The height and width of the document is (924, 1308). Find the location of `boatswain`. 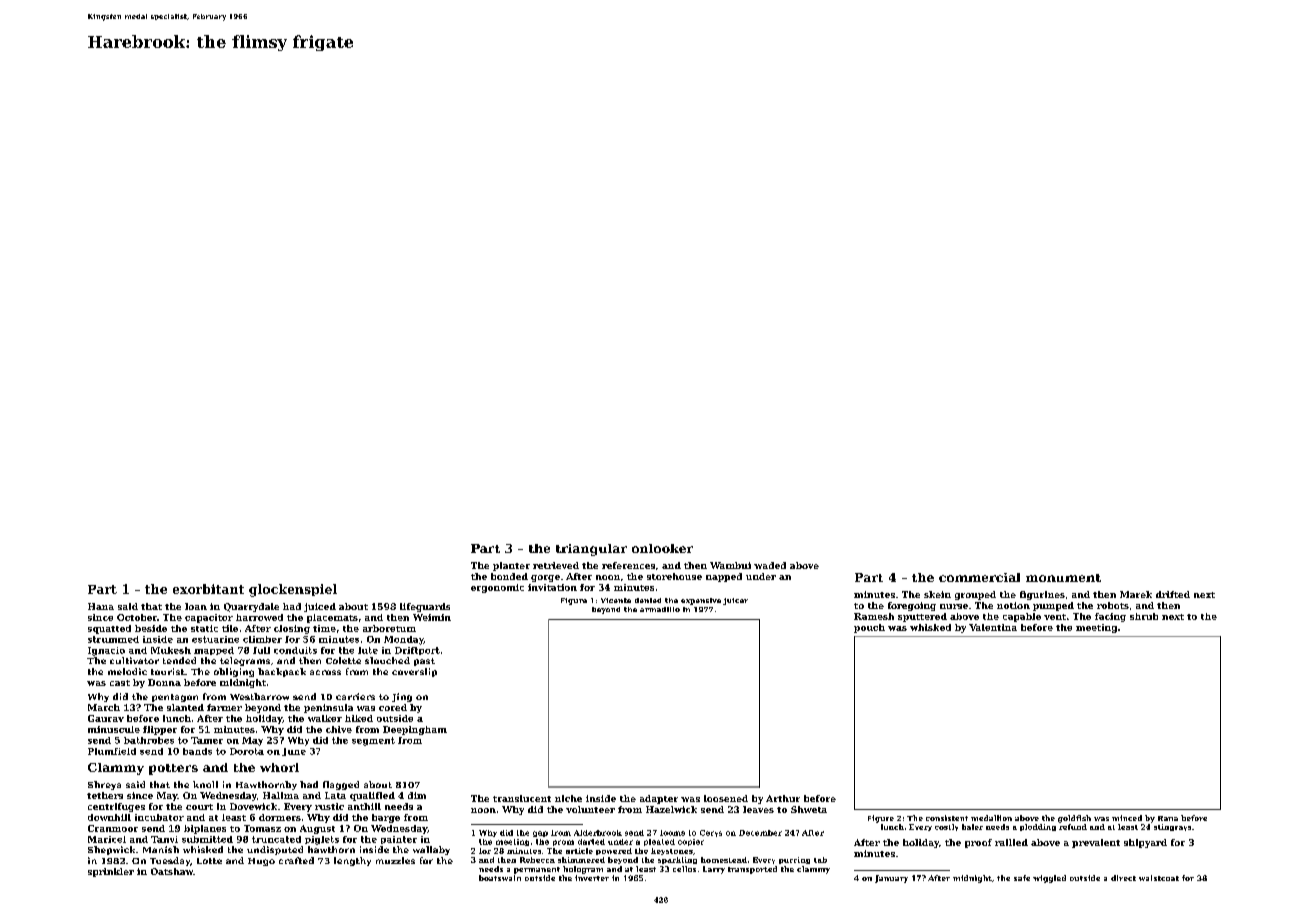

boatswain is located at coordinates (500, 878).
